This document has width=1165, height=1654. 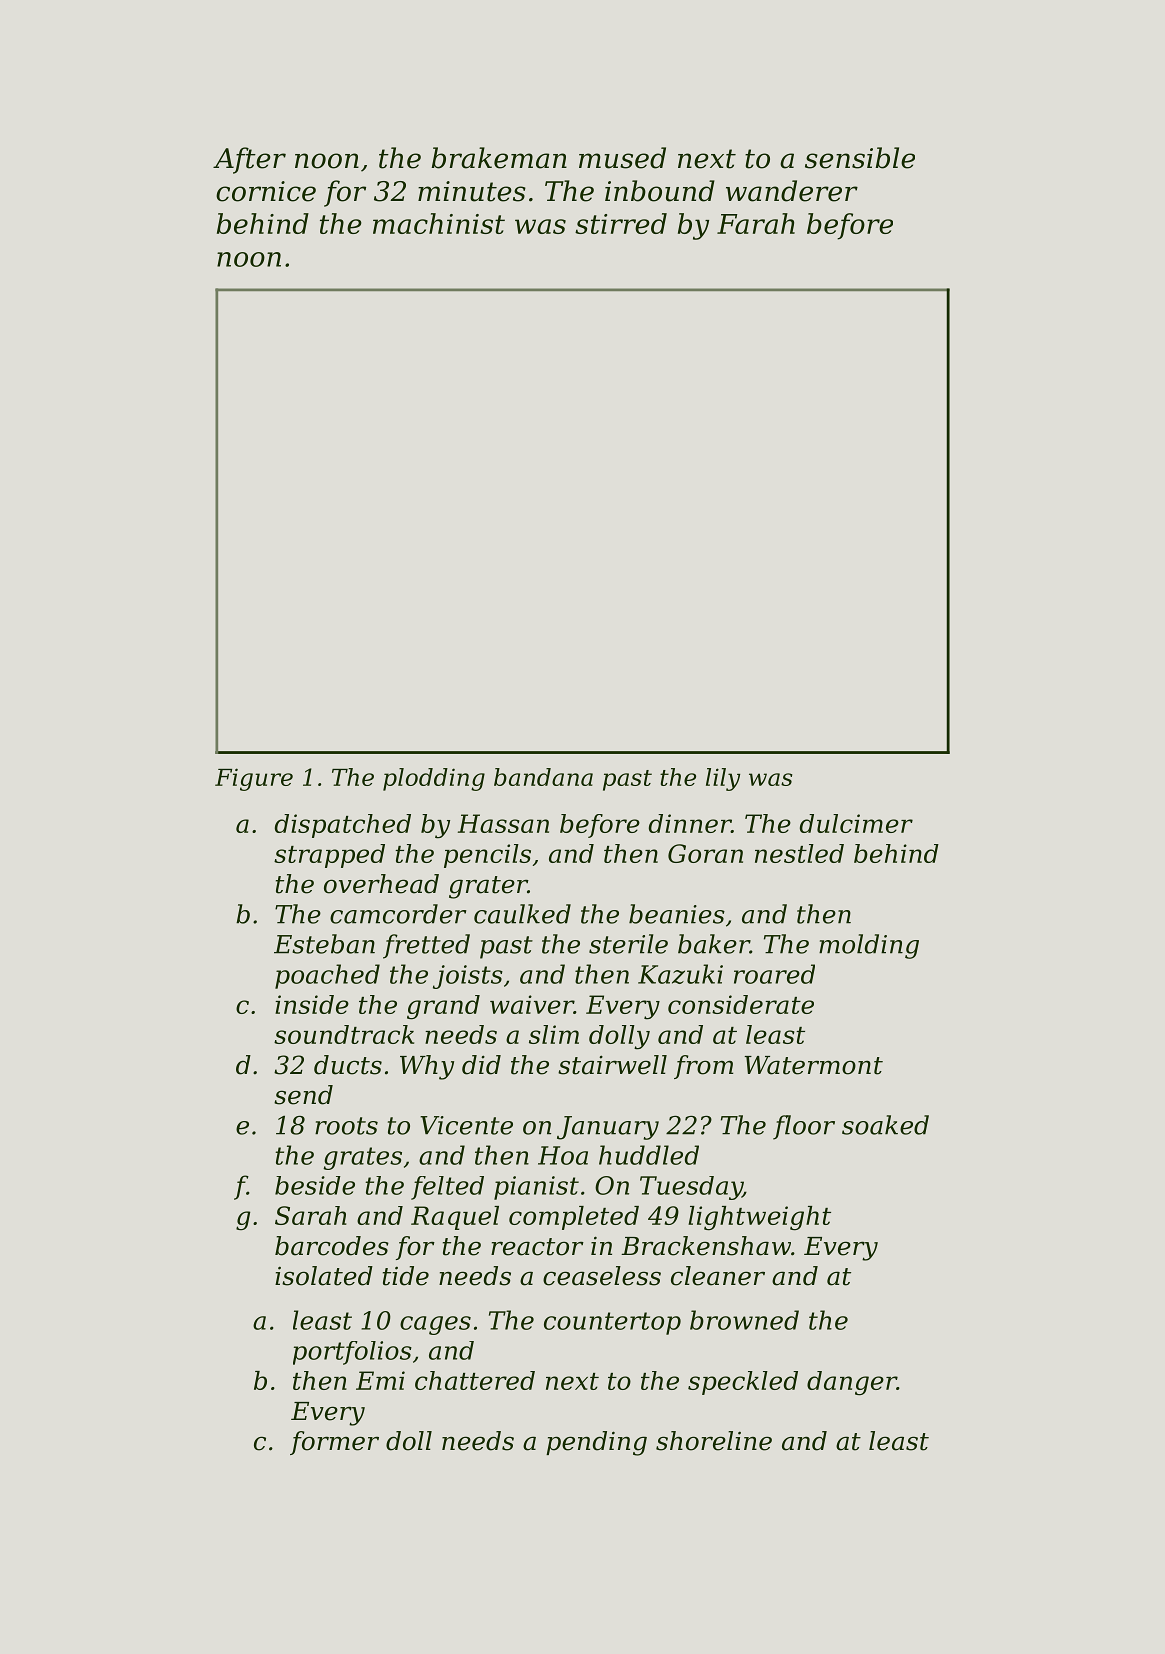 I want to click on sensible, so click(x=860, y=158).
